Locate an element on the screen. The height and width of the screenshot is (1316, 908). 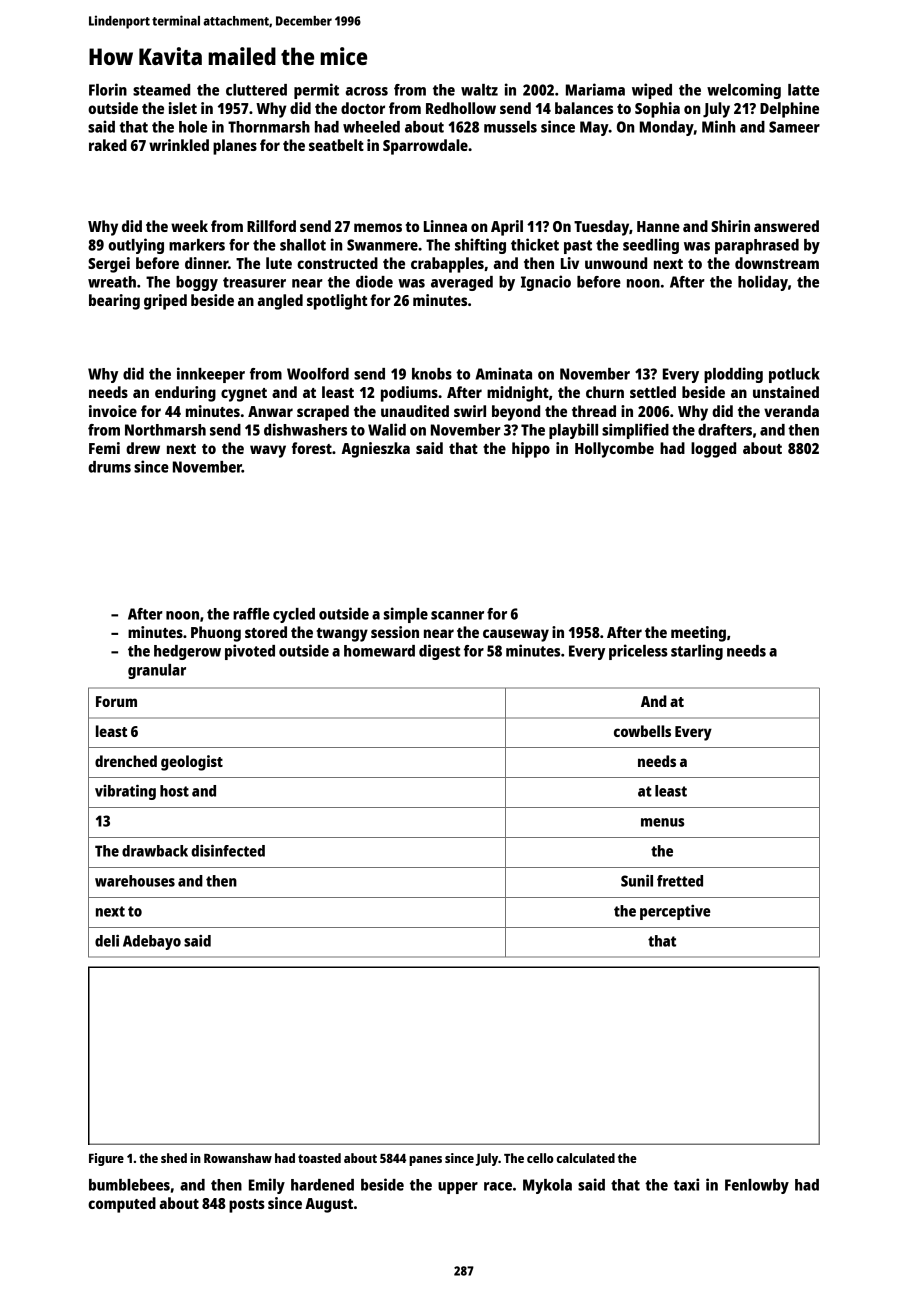
waltz is located at coordinates (479, 90).
